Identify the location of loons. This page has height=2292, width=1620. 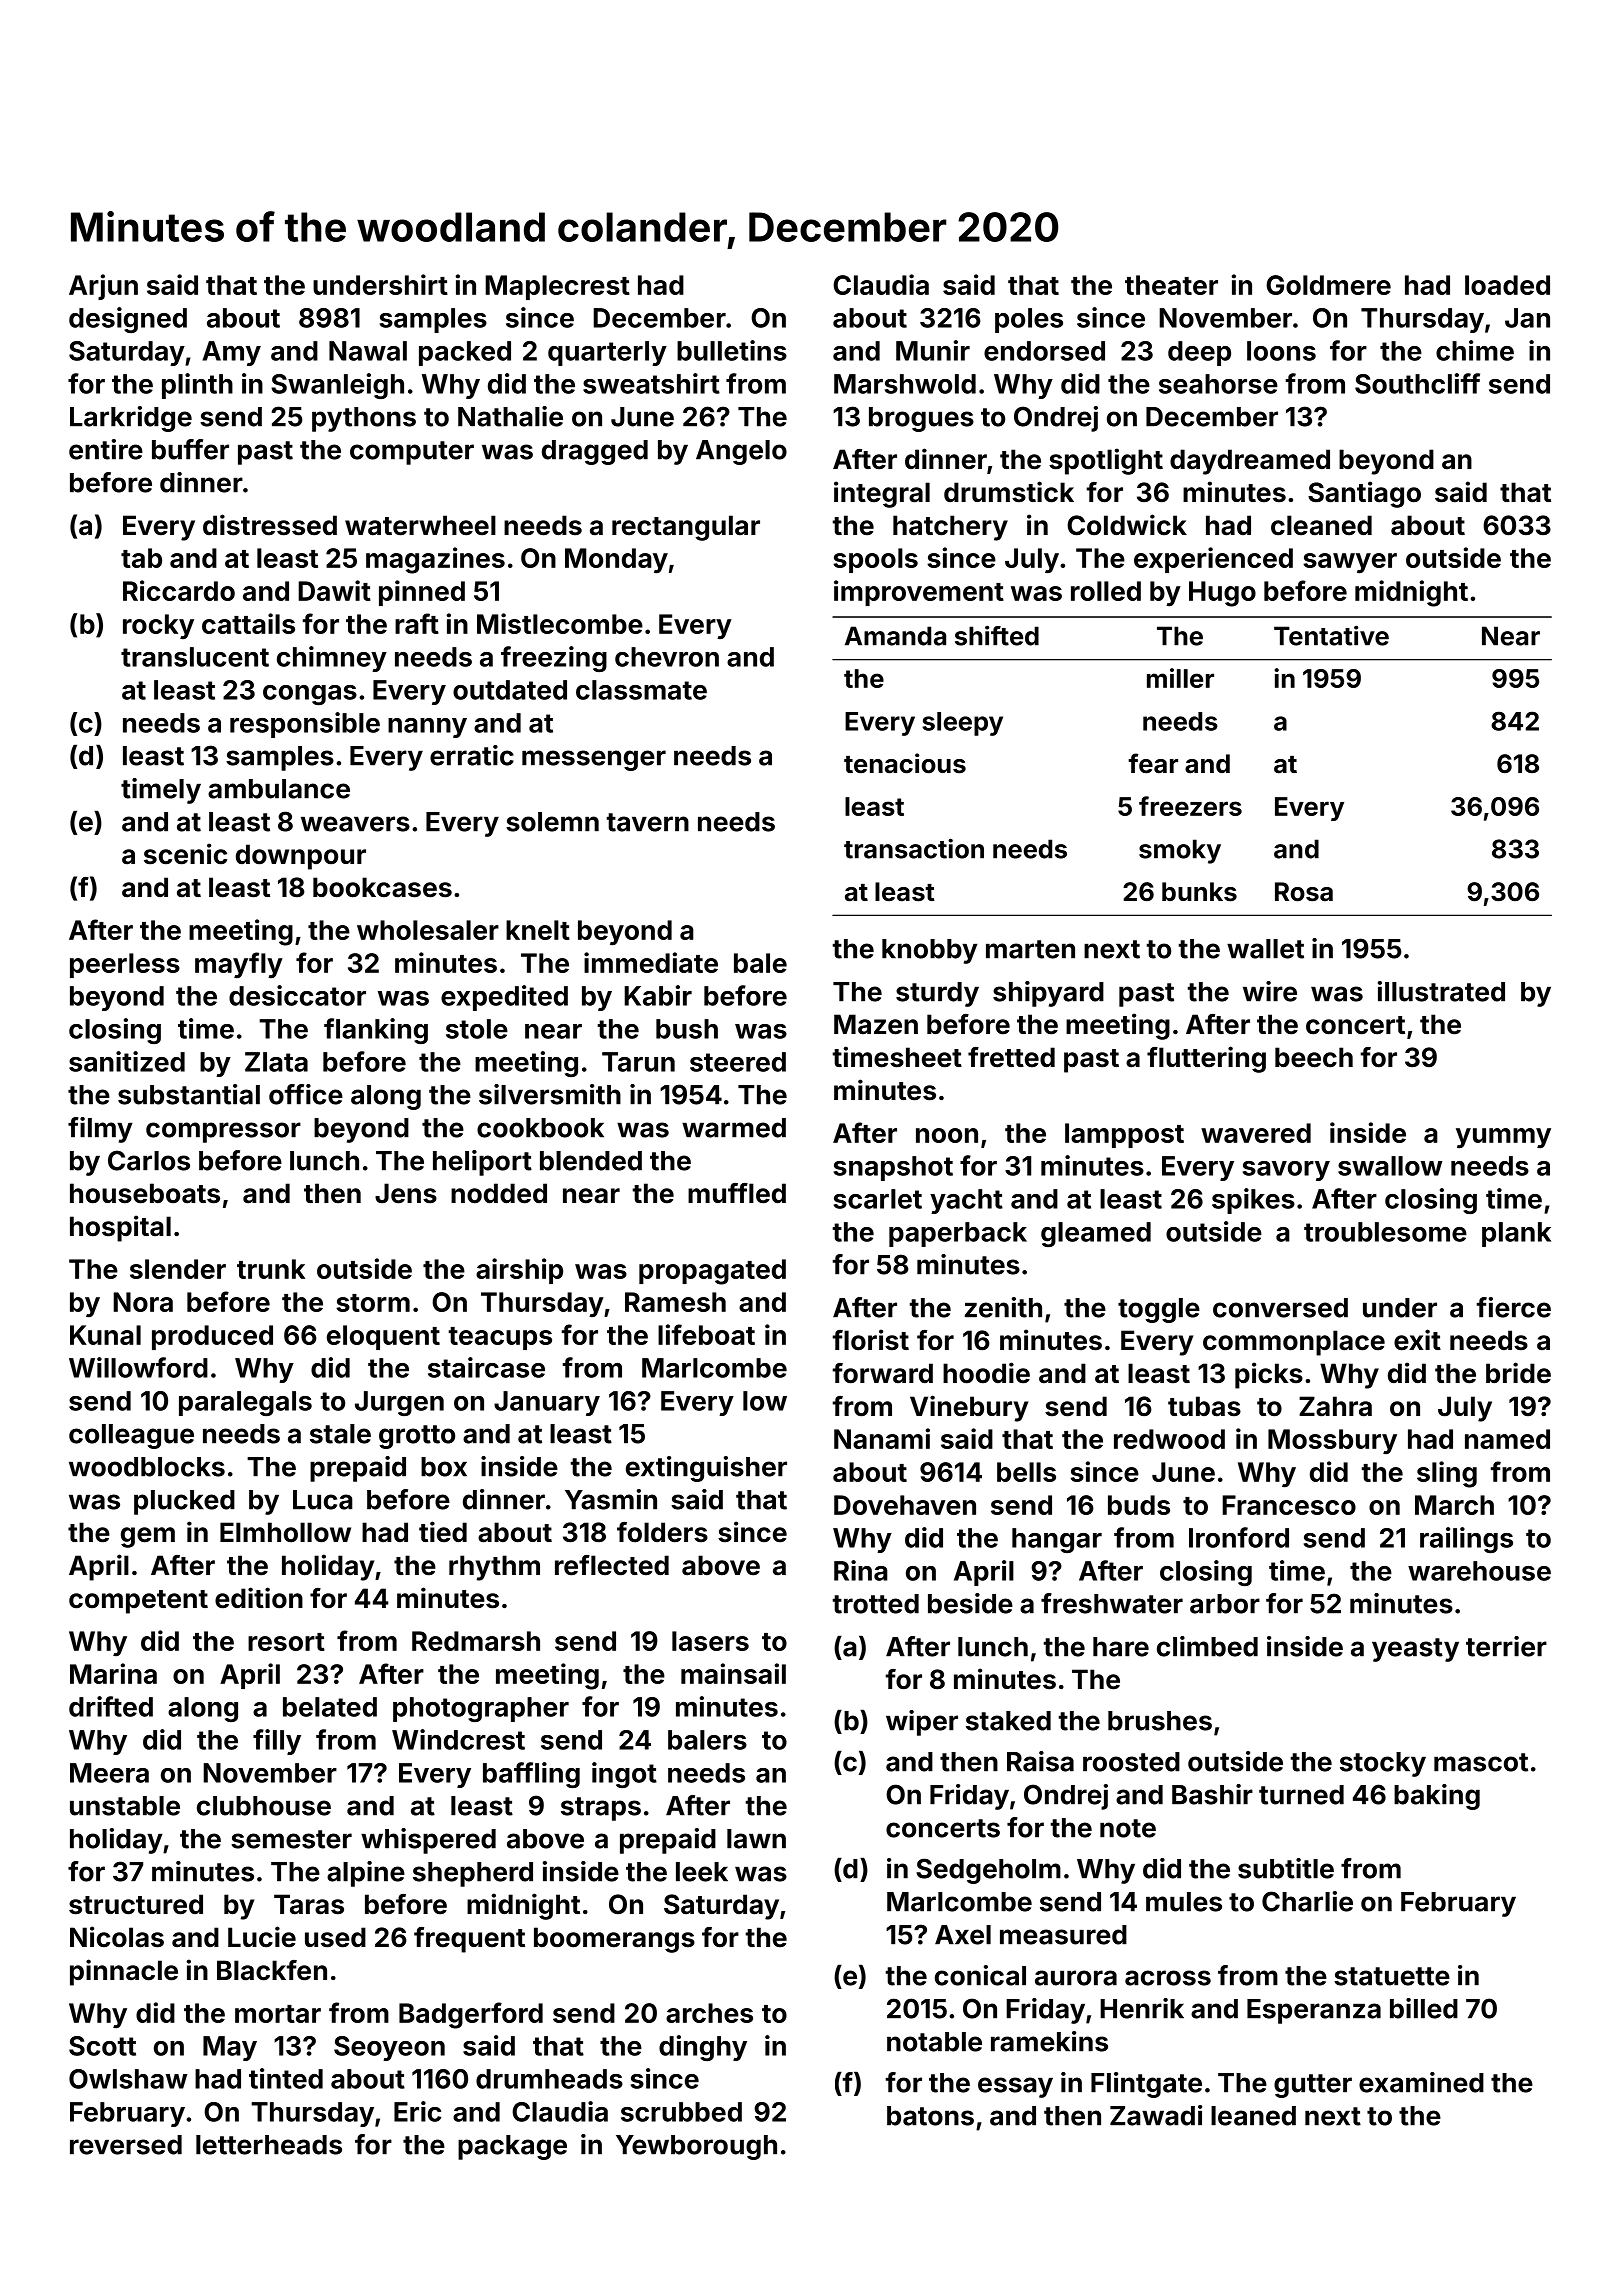
(1281, 351).
